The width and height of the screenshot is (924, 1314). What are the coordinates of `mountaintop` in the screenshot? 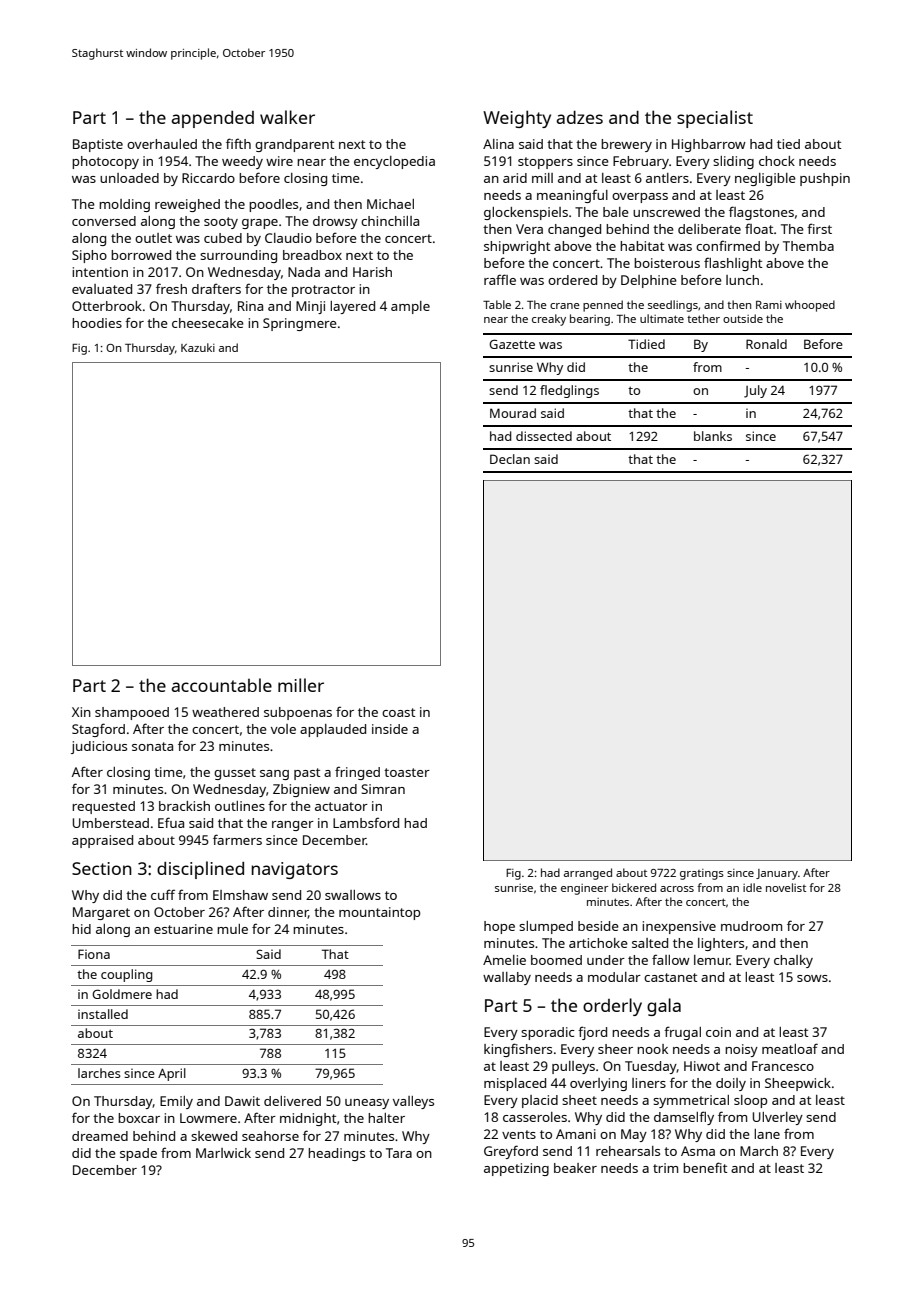 It's located at (380, 913).
